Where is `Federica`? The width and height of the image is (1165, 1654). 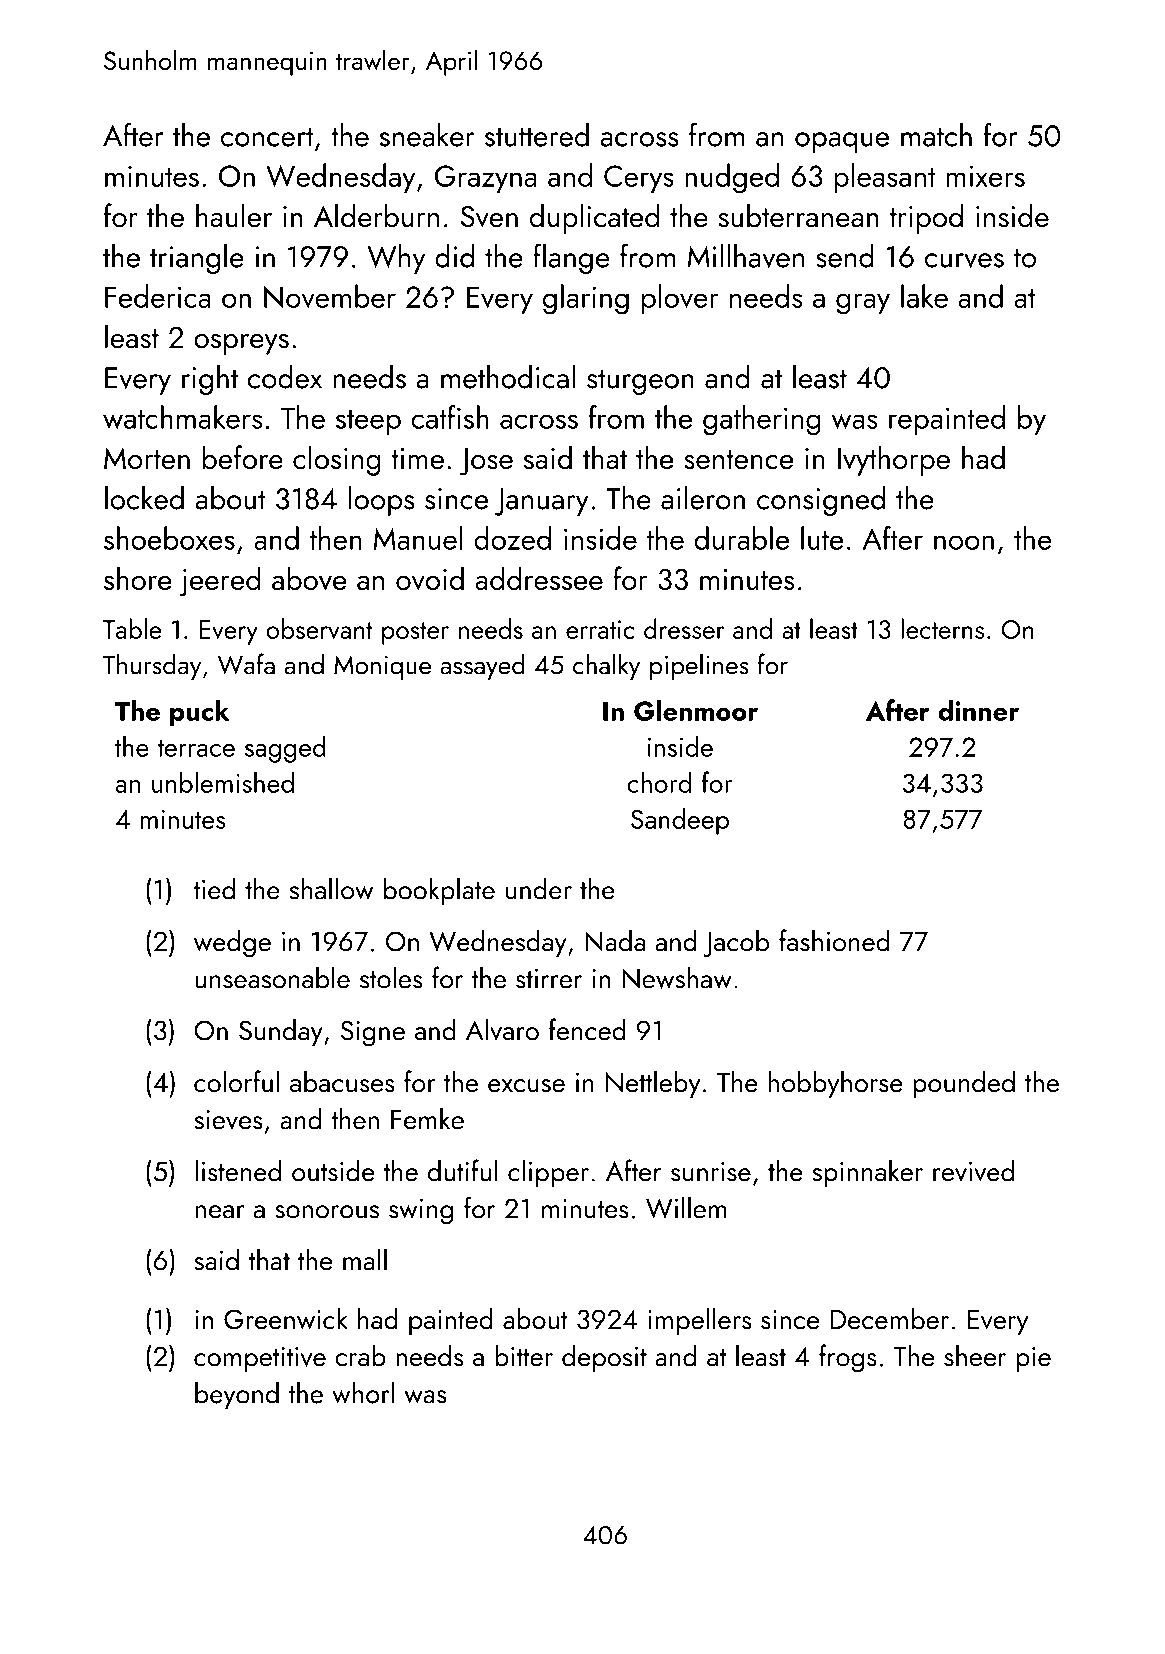 Federica is located at coordinates (158, 296).
